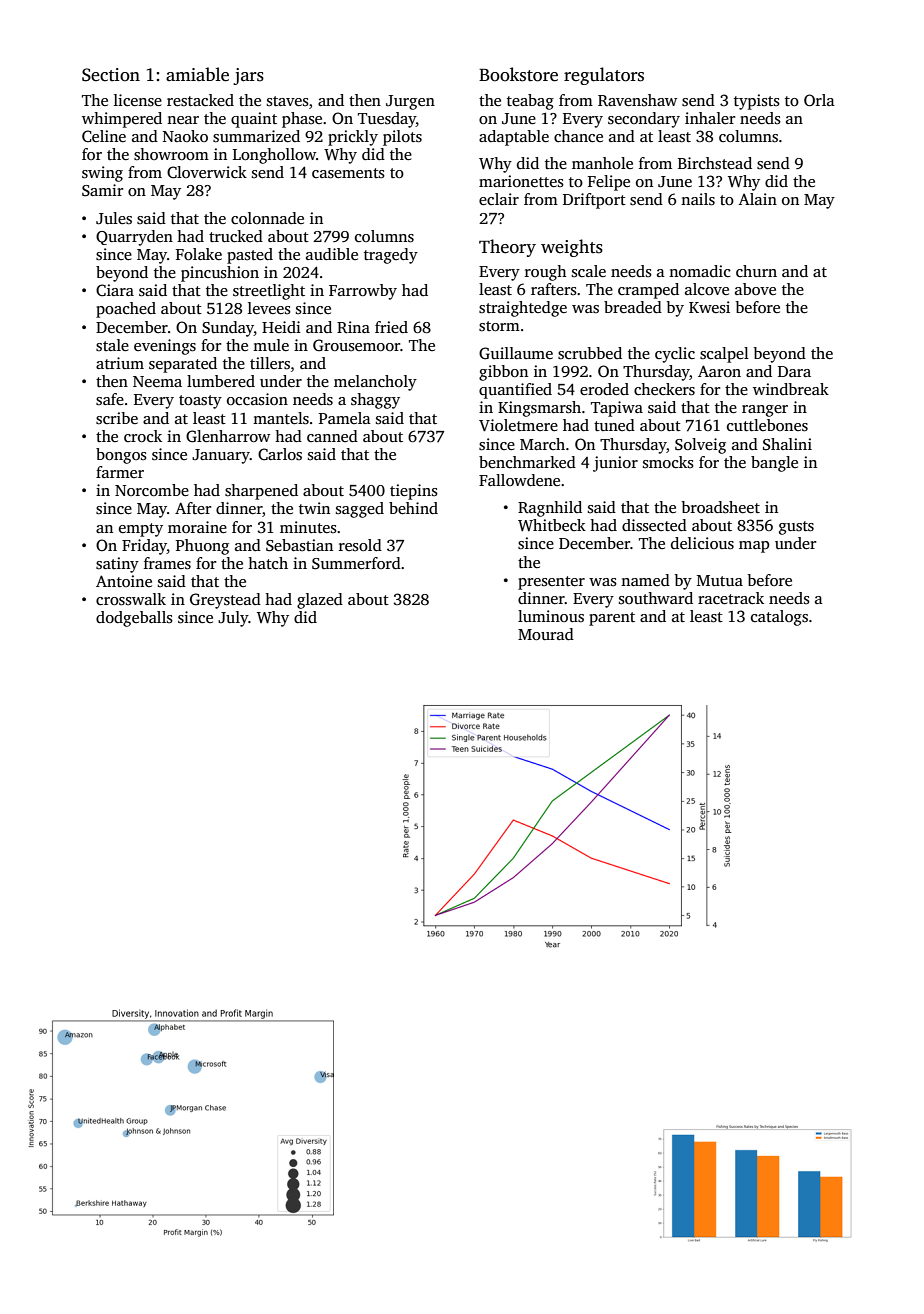  I want to click on Kingsmarsh, so click(539, 409).
